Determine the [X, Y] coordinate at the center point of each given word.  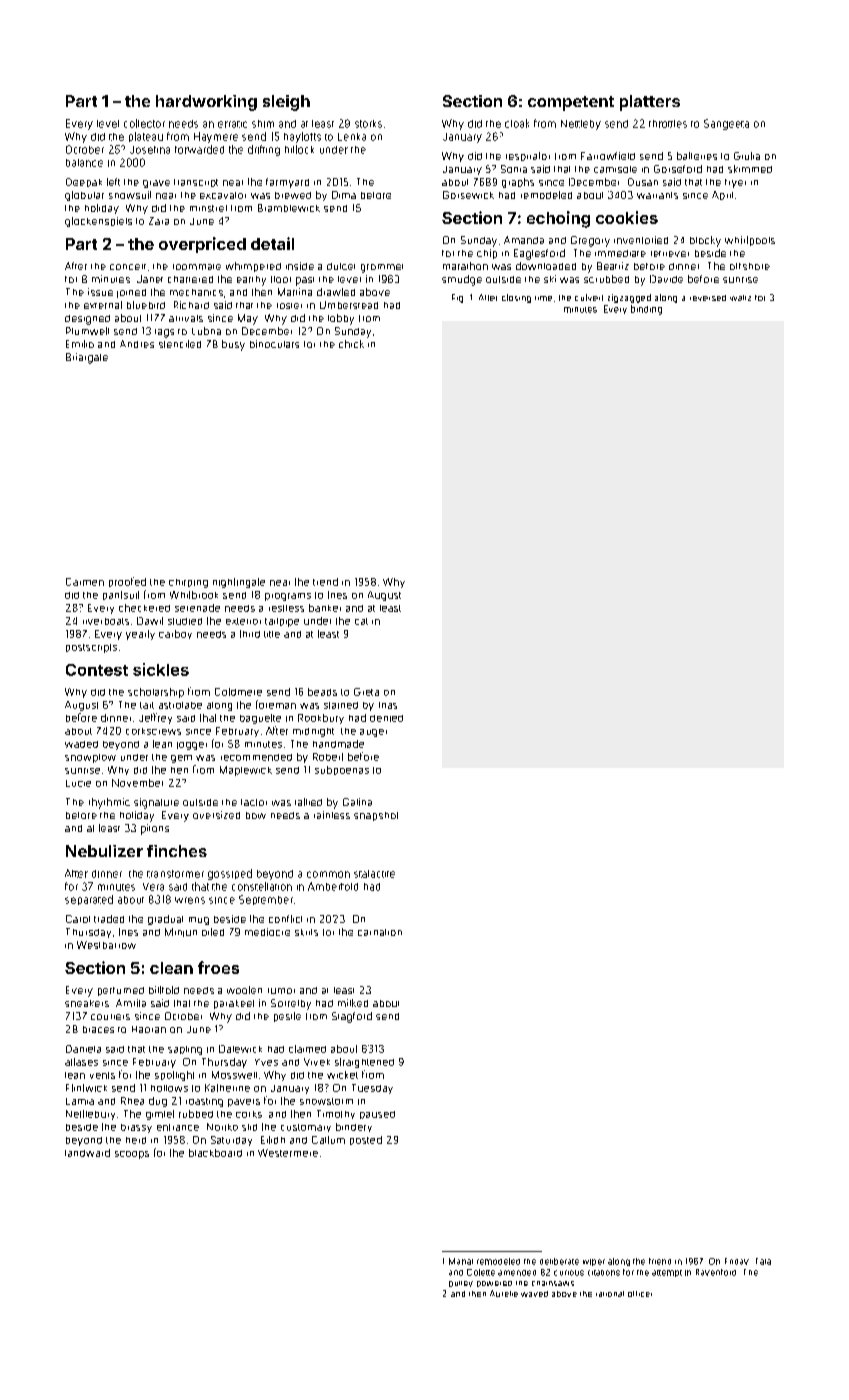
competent [571, 103]
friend [660, 1261]
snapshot [376, 816]
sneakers [87, 1003]
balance [84, 163]
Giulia [747, 156]
